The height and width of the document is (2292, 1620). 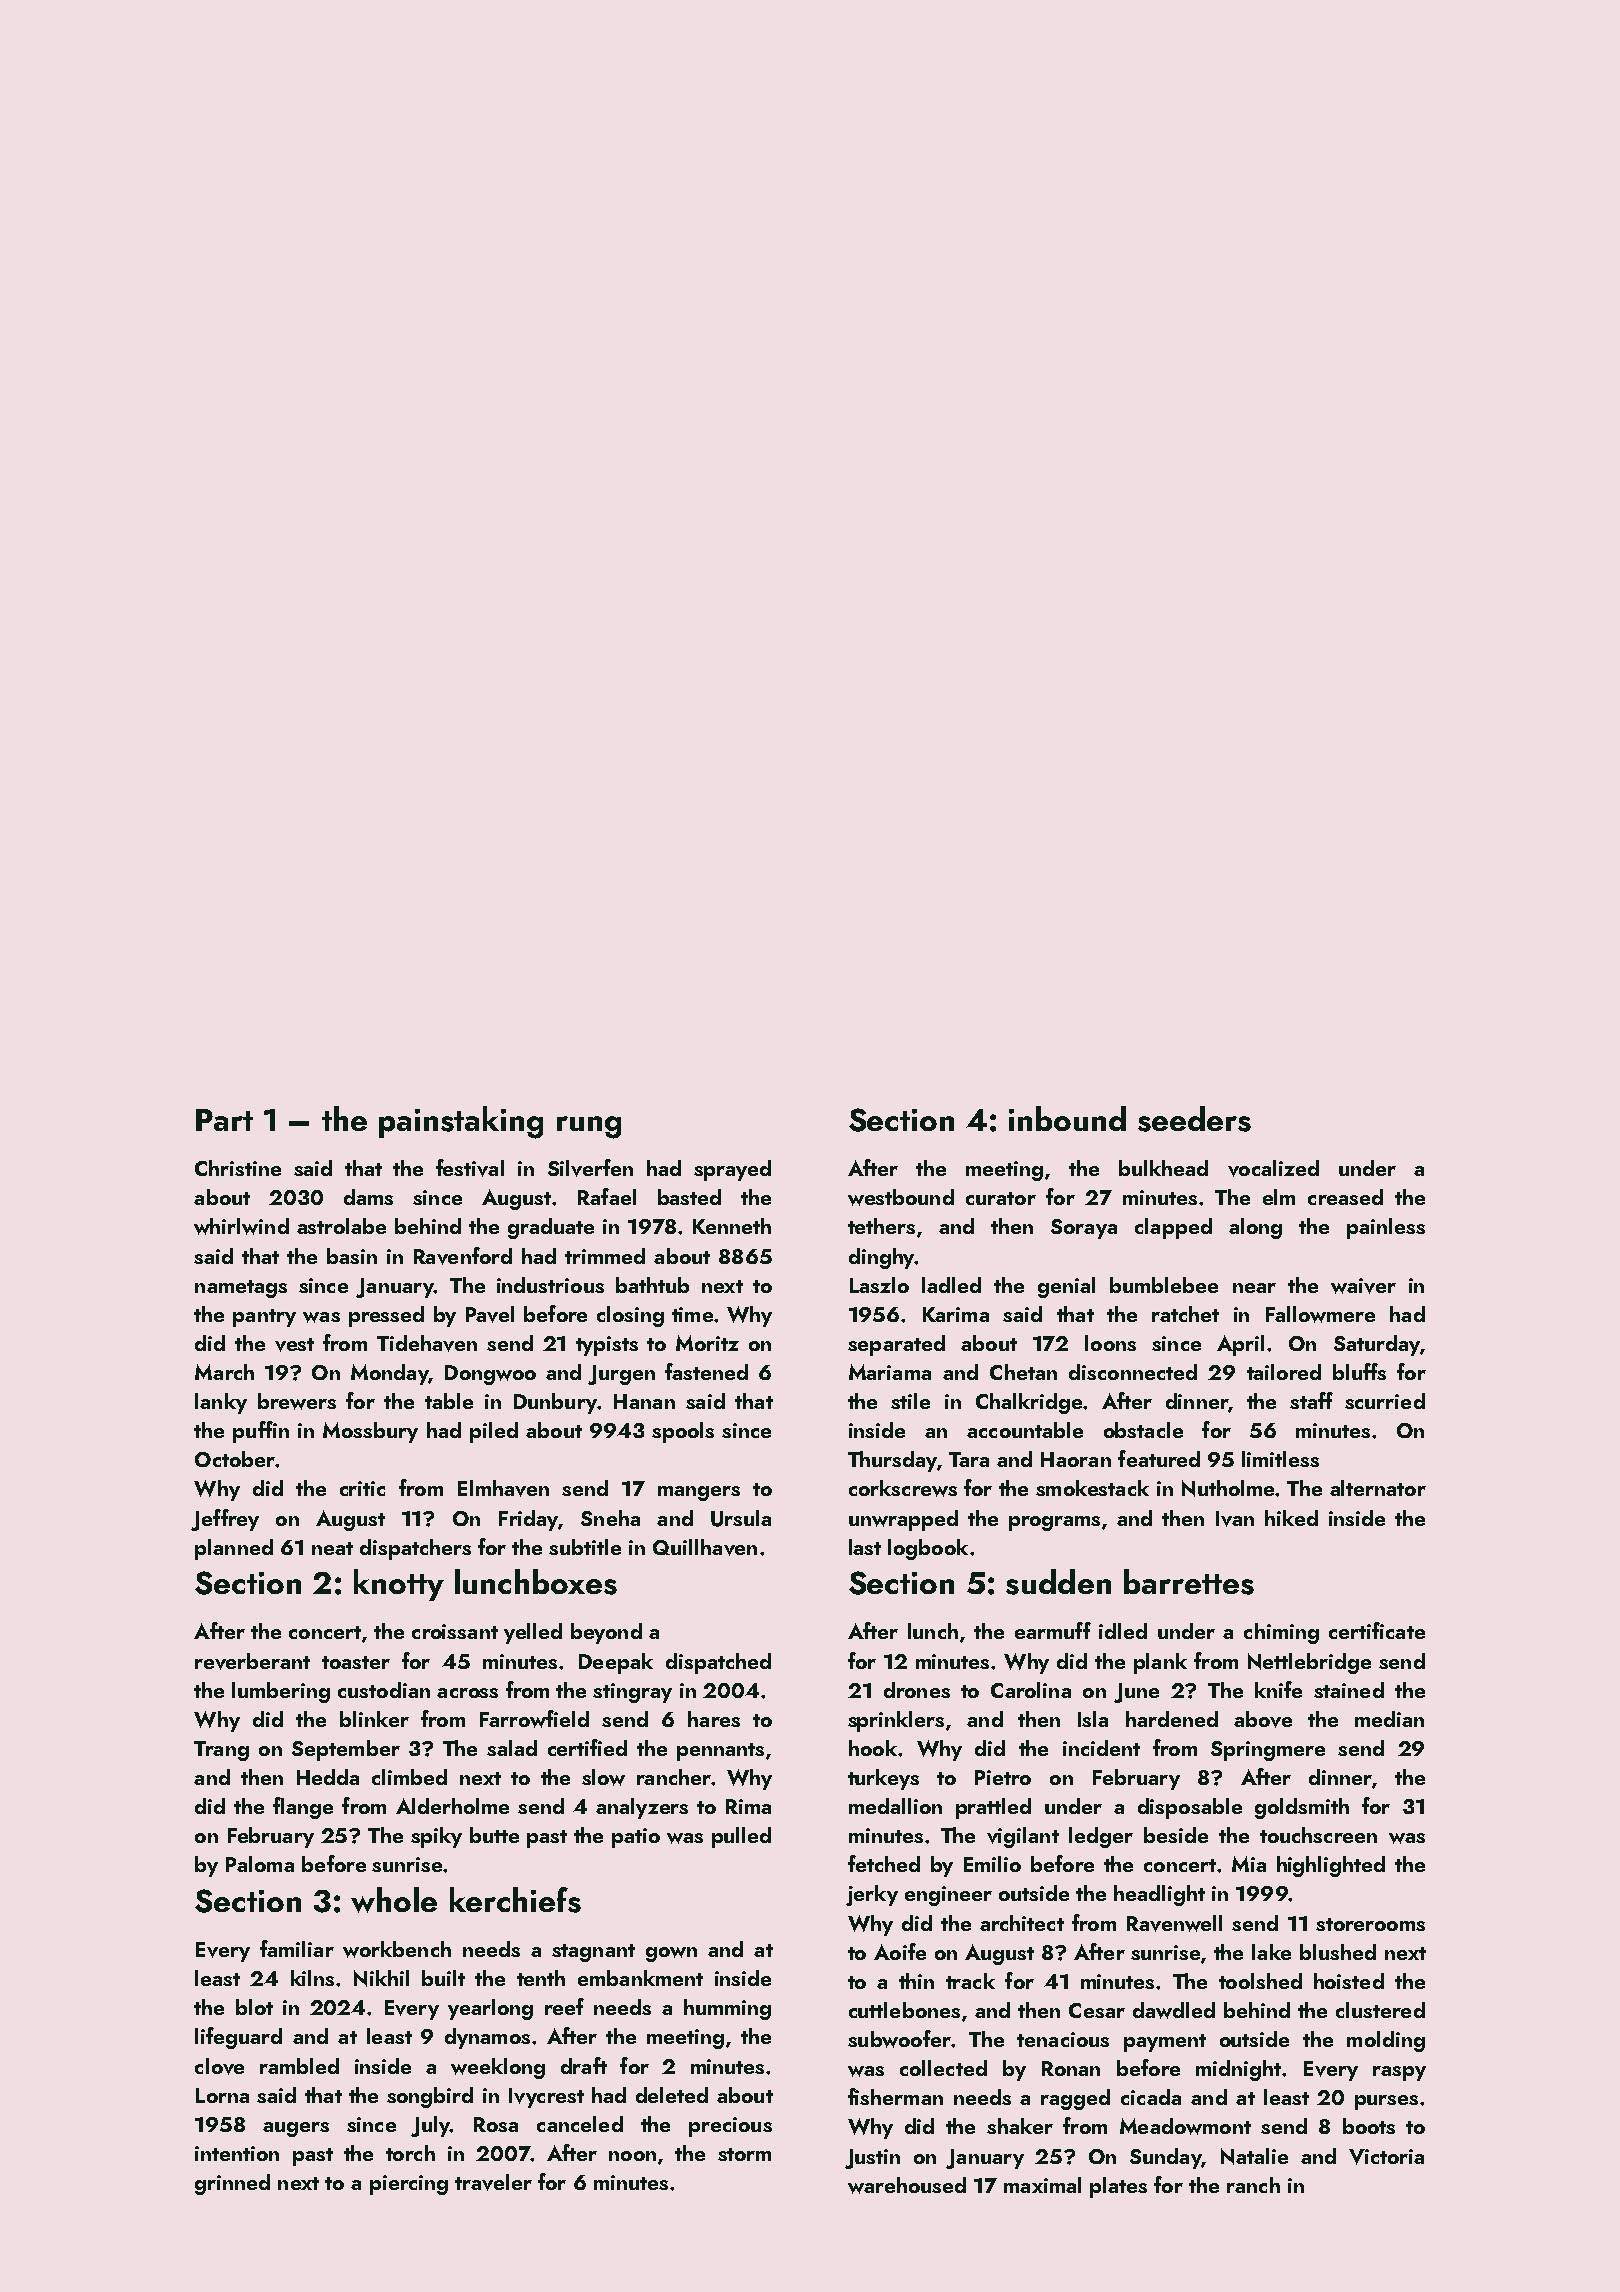 What do you see at coordinates (430, 2126) in the document?
I see `July` at bounding box center [430, 2126].
